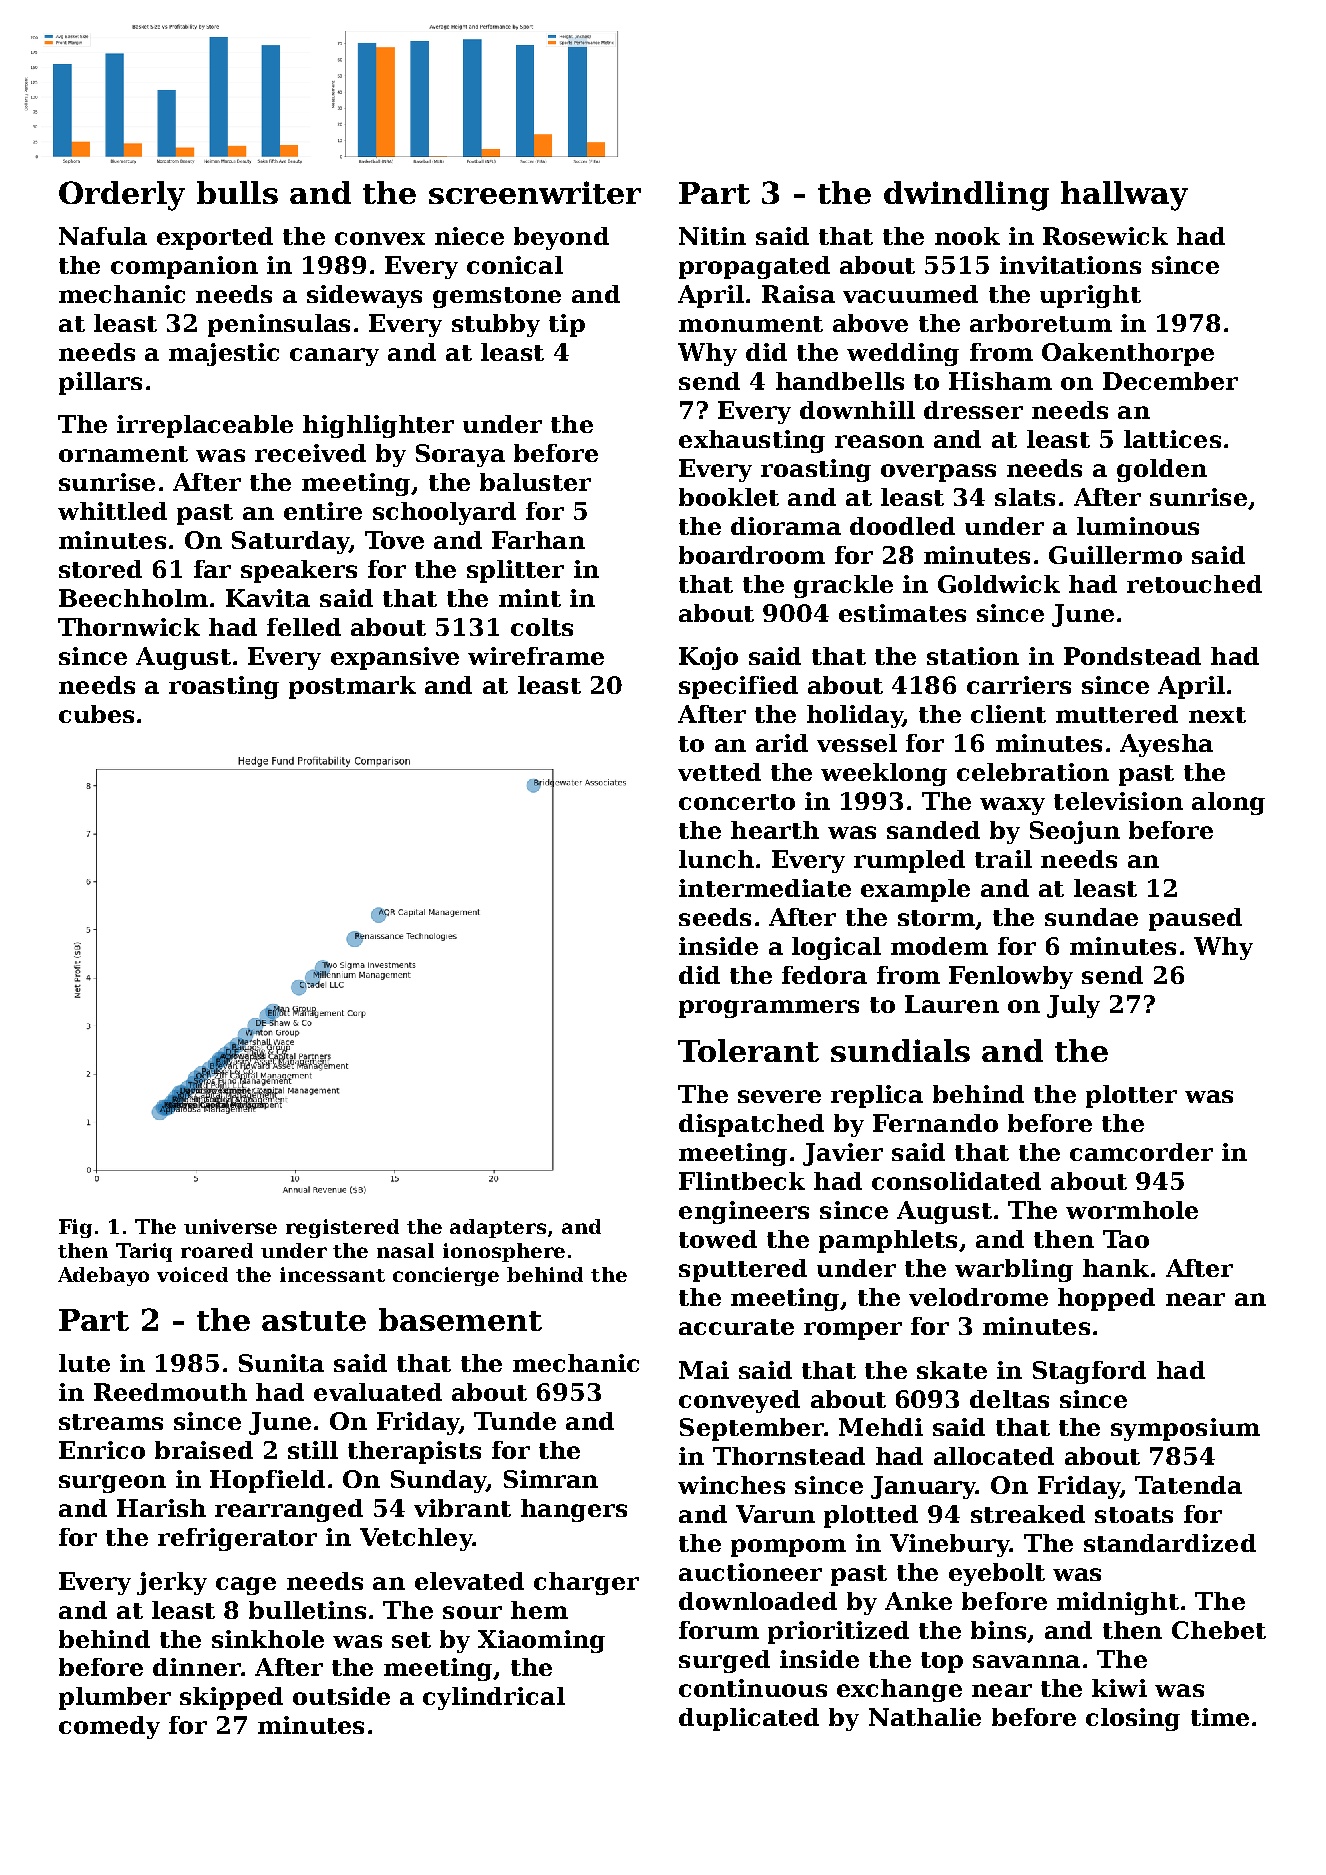 This page has height=1875, width=1326. I want to click on registered, so click(342, 1228).
